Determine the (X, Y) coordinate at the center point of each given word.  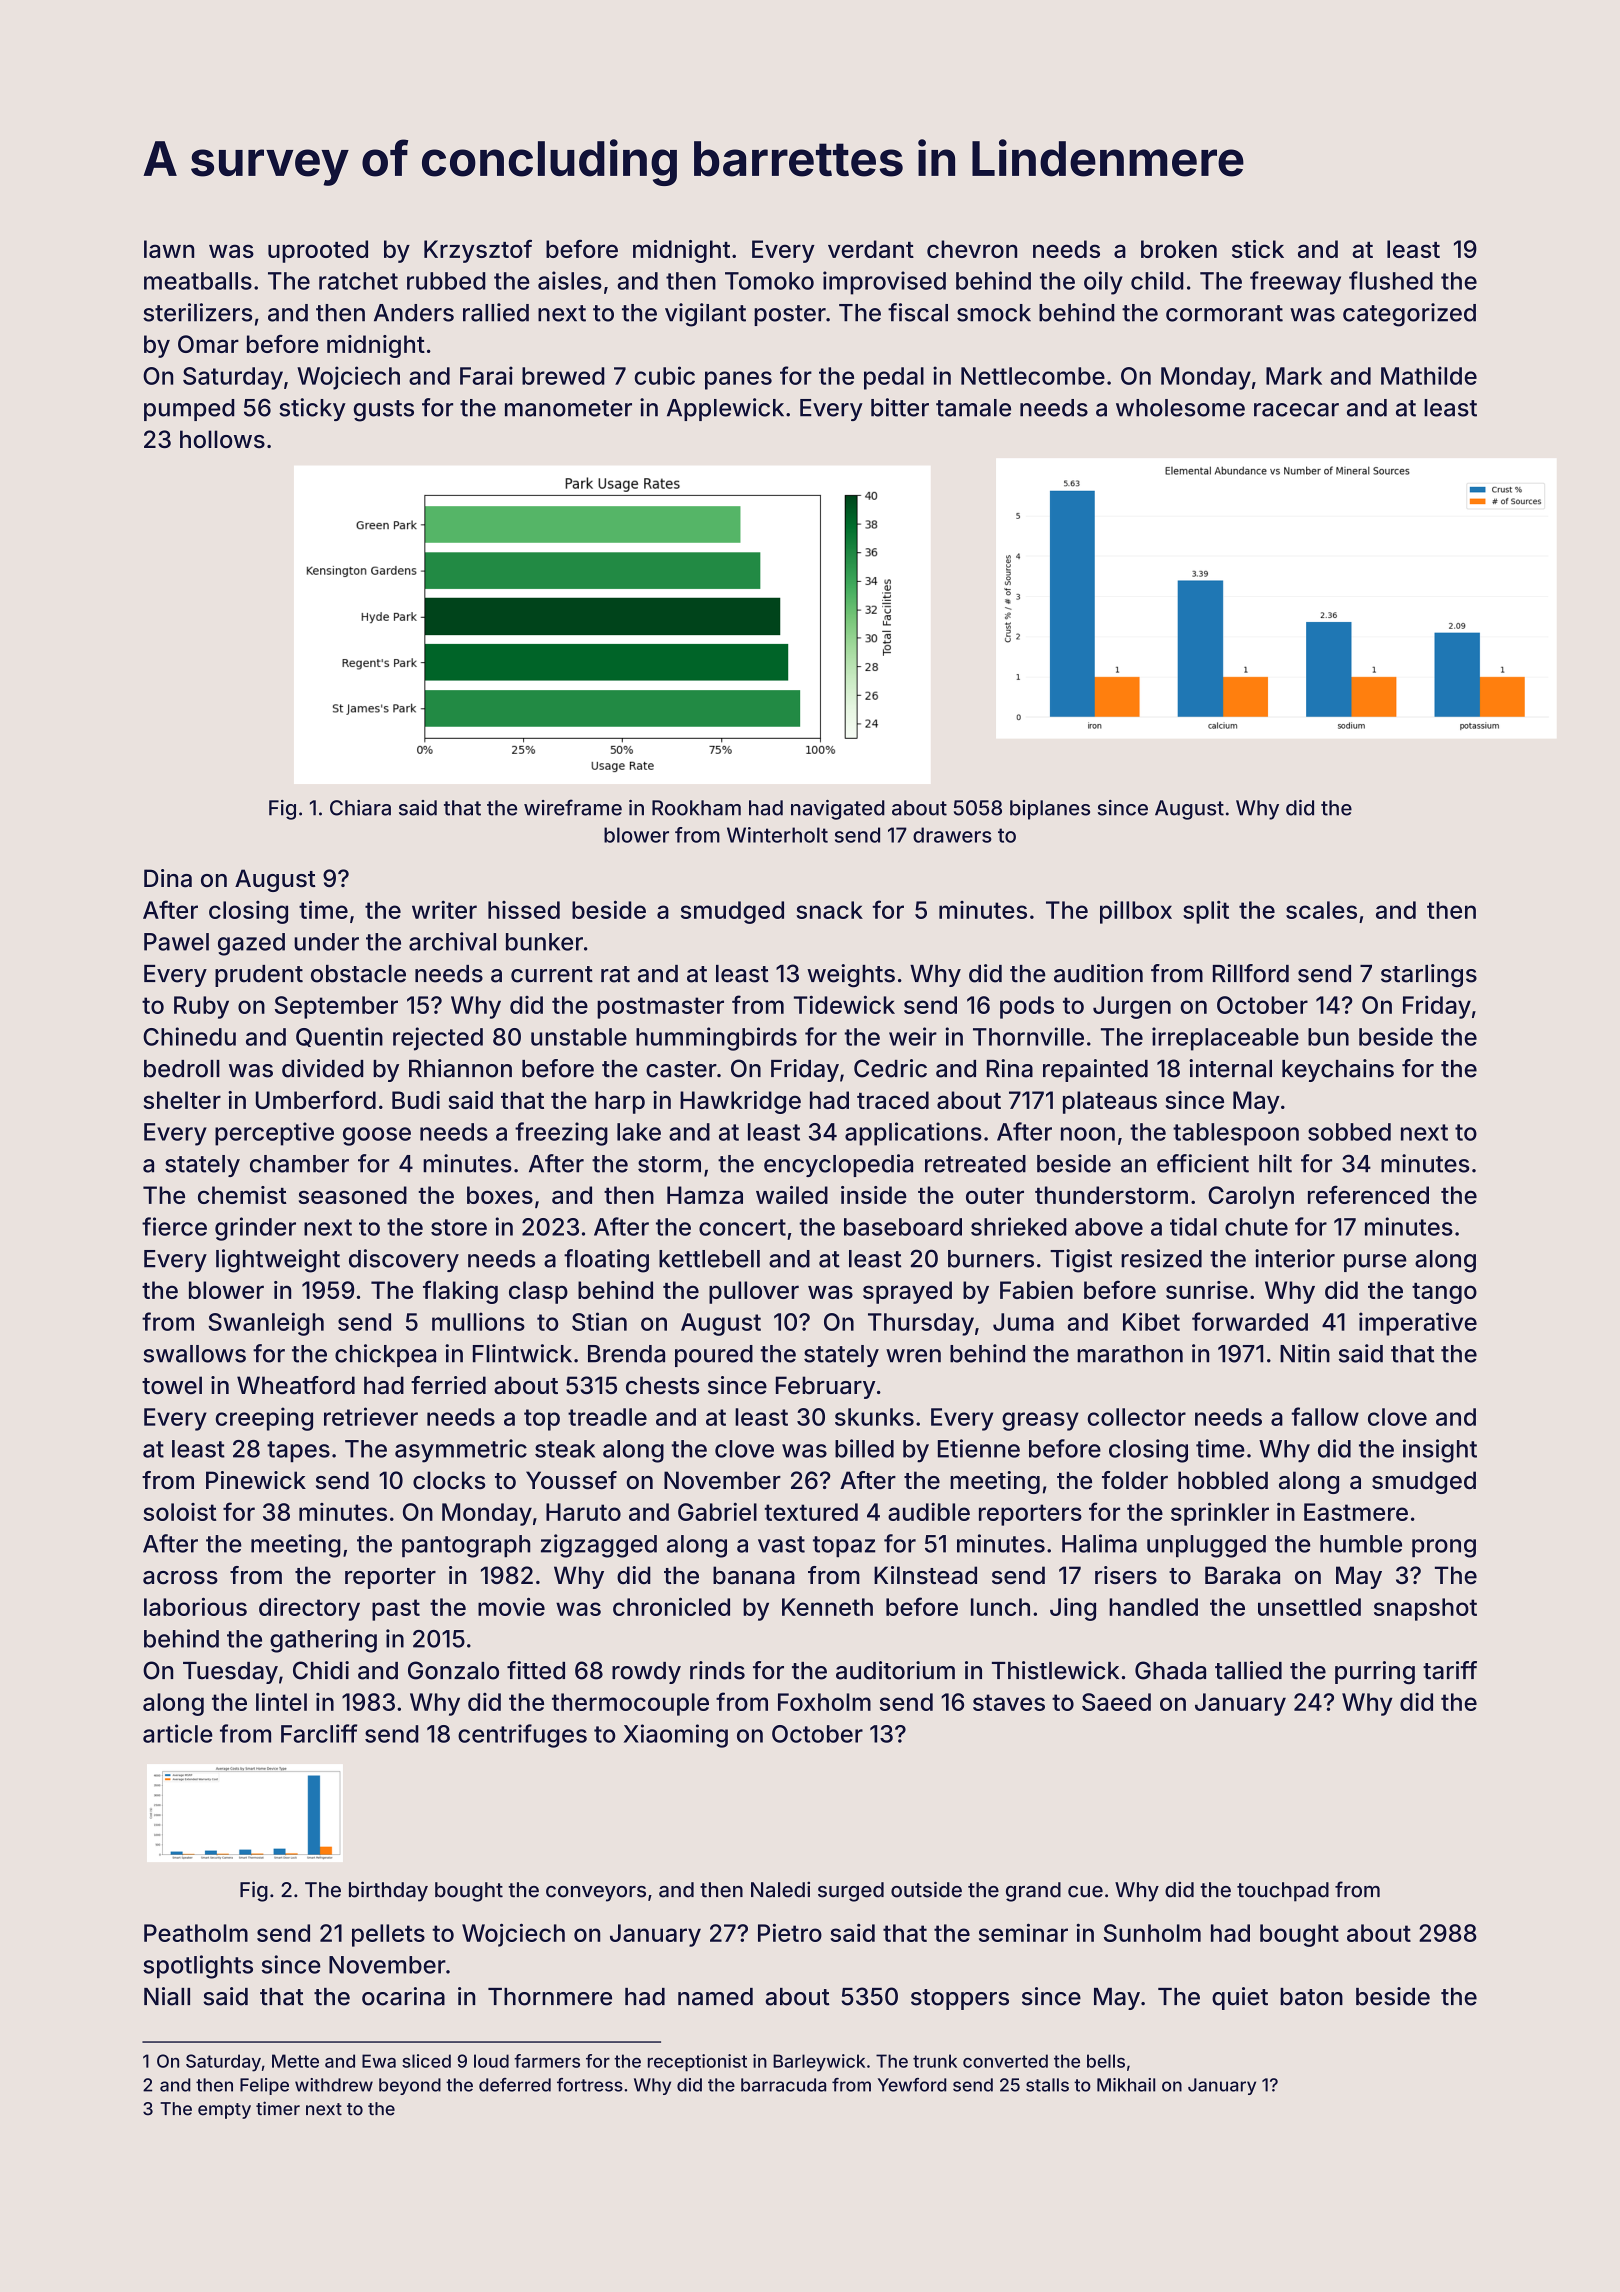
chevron (972, 249)
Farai (486, 375)
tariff (1450, 1670)
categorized (1409, 315)
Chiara (360, 808)
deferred (515, 2085)
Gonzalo (453, 1670)
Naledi (780, 1889)
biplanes (1050, 810)
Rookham (696, 808)
